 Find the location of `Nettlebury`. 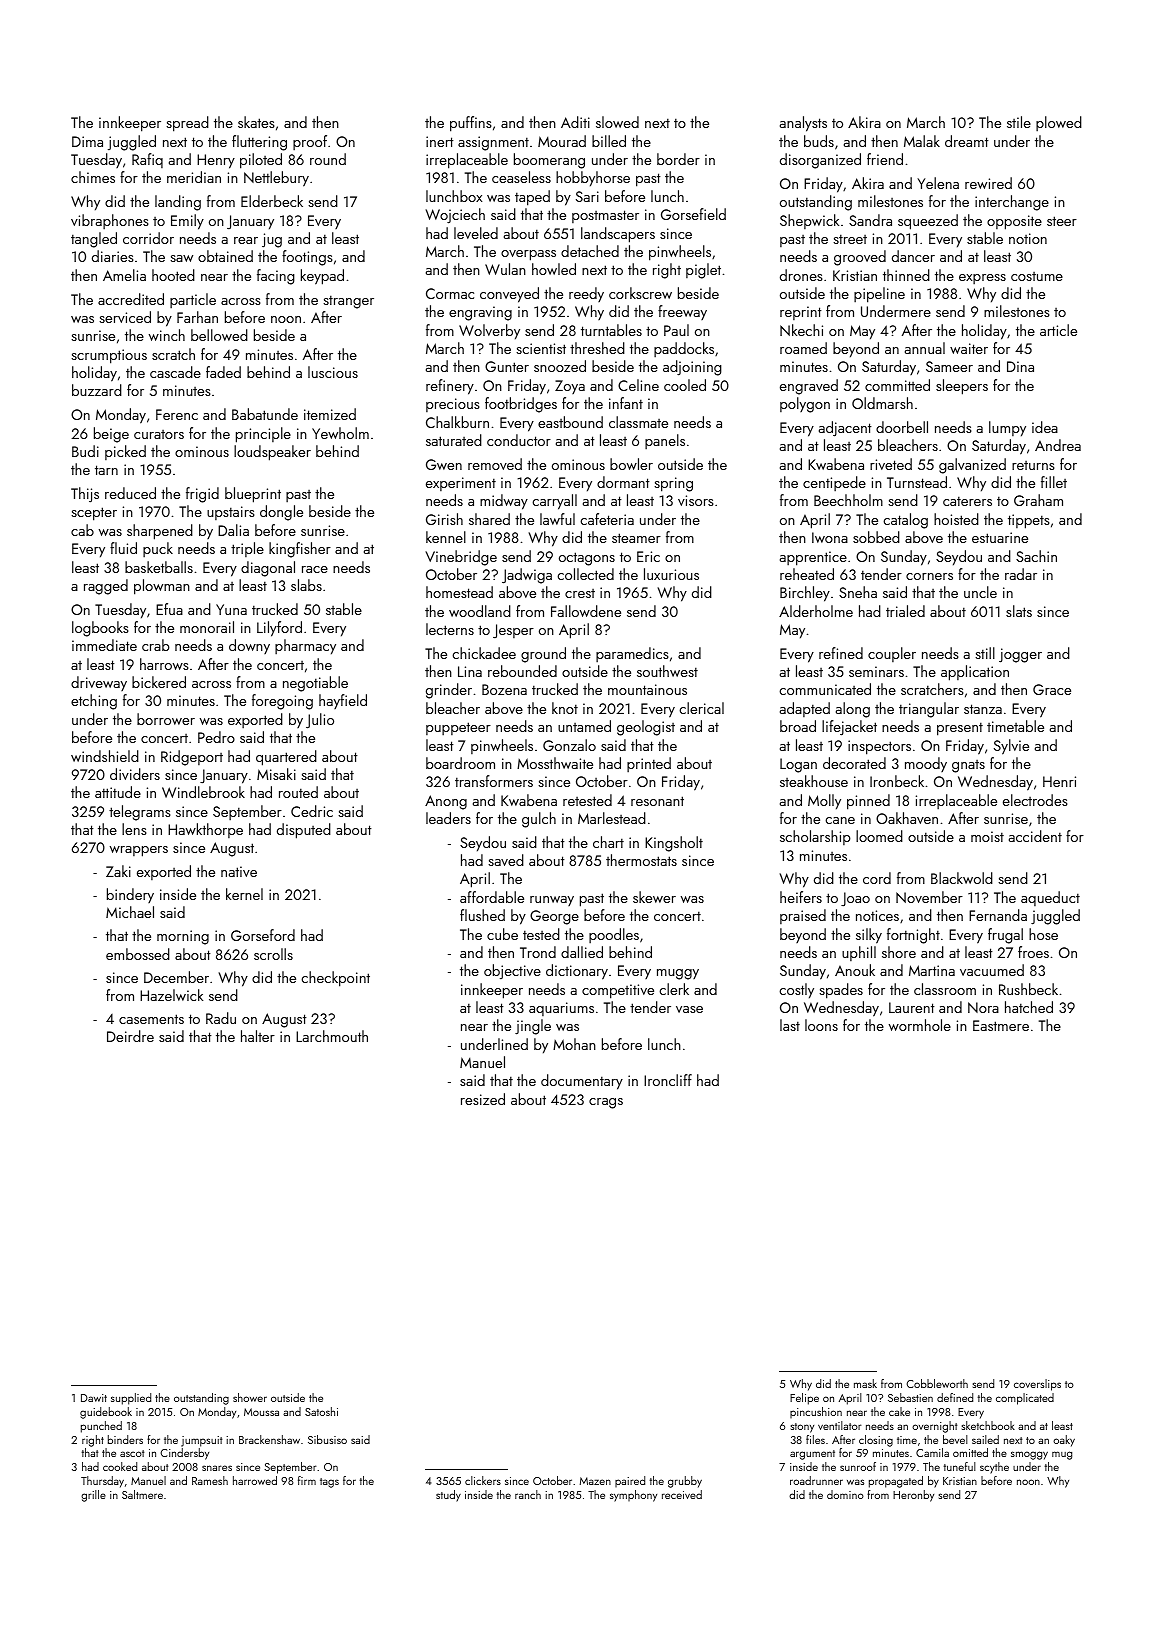

Nettlebury is located at coordinates (276, 179).
